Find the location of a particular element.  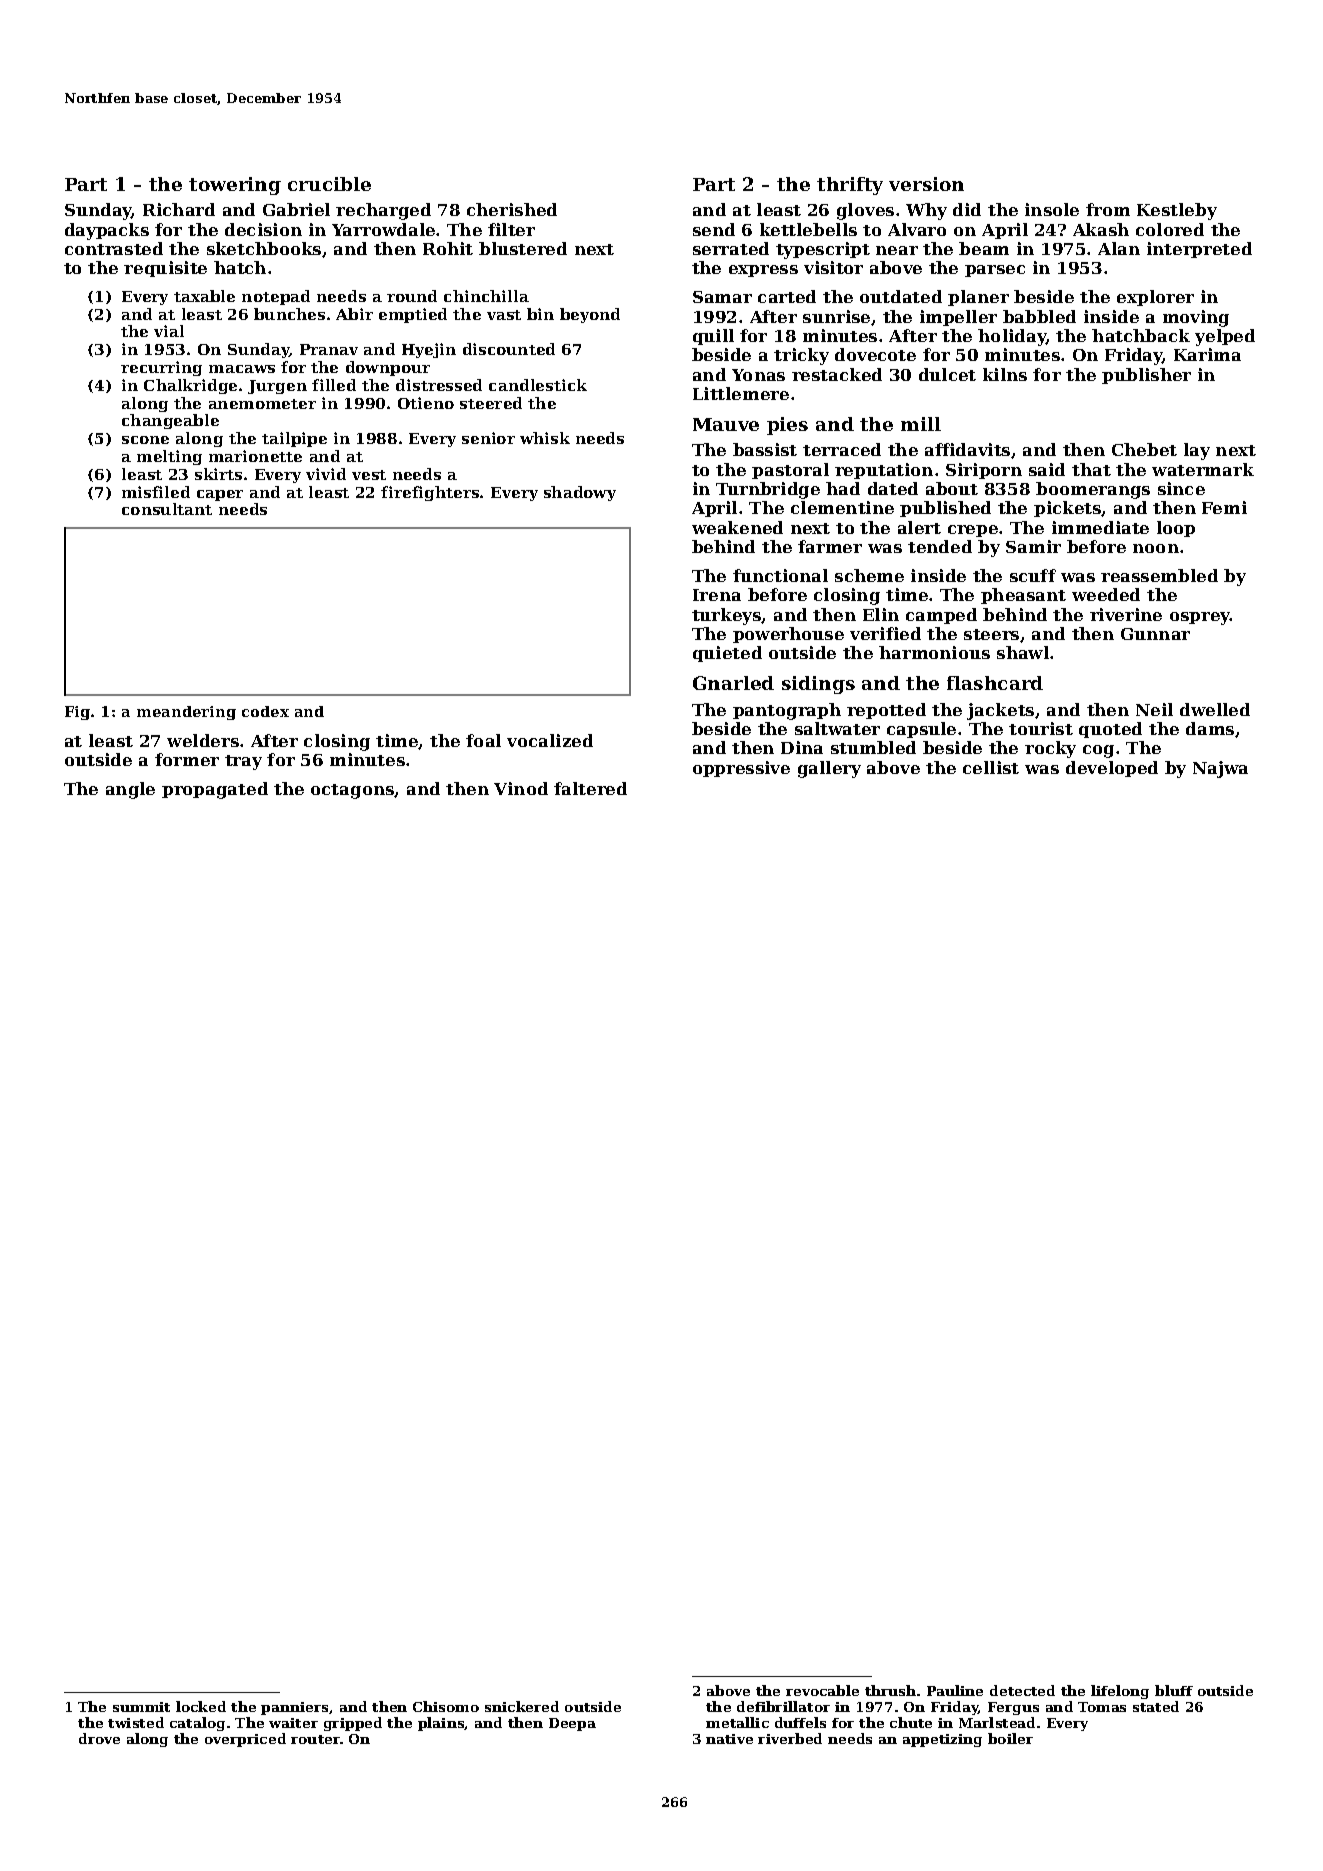

Kestleby is located at coordinates (1177, 211).
